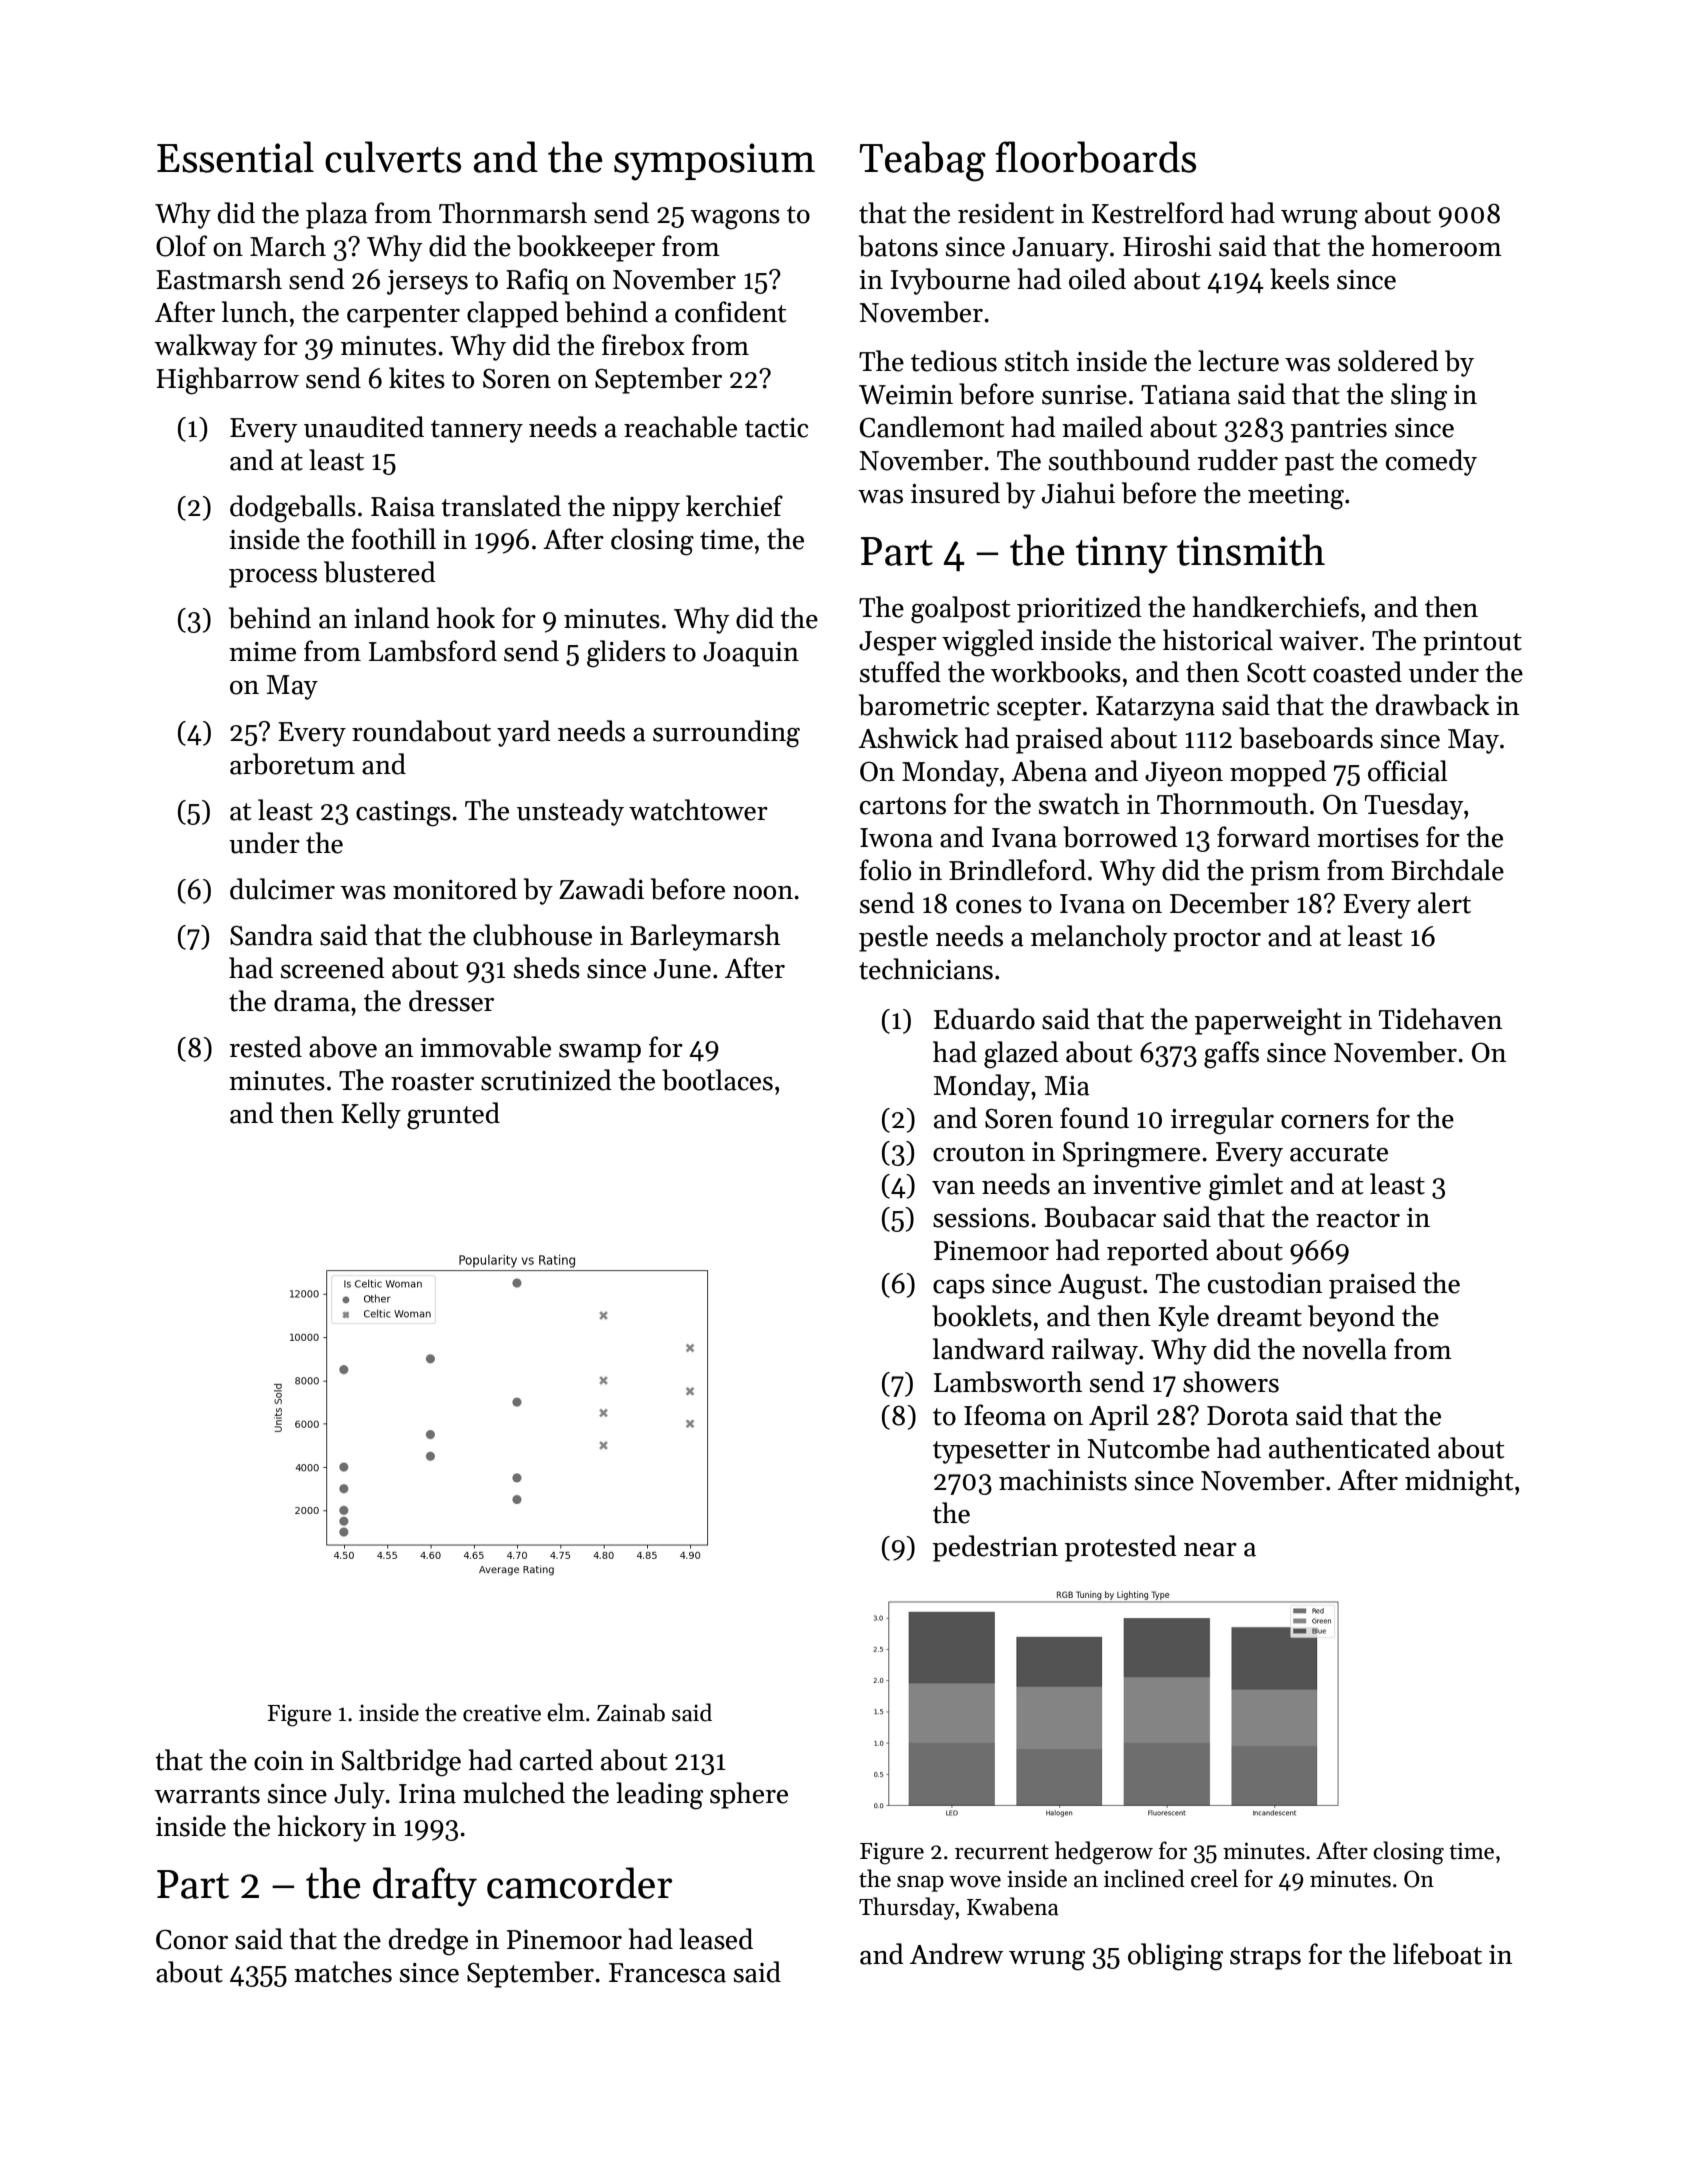 This screenshot has width=1683, height=2178. I want to click on Tidehaven, so click(1440, 1019).
